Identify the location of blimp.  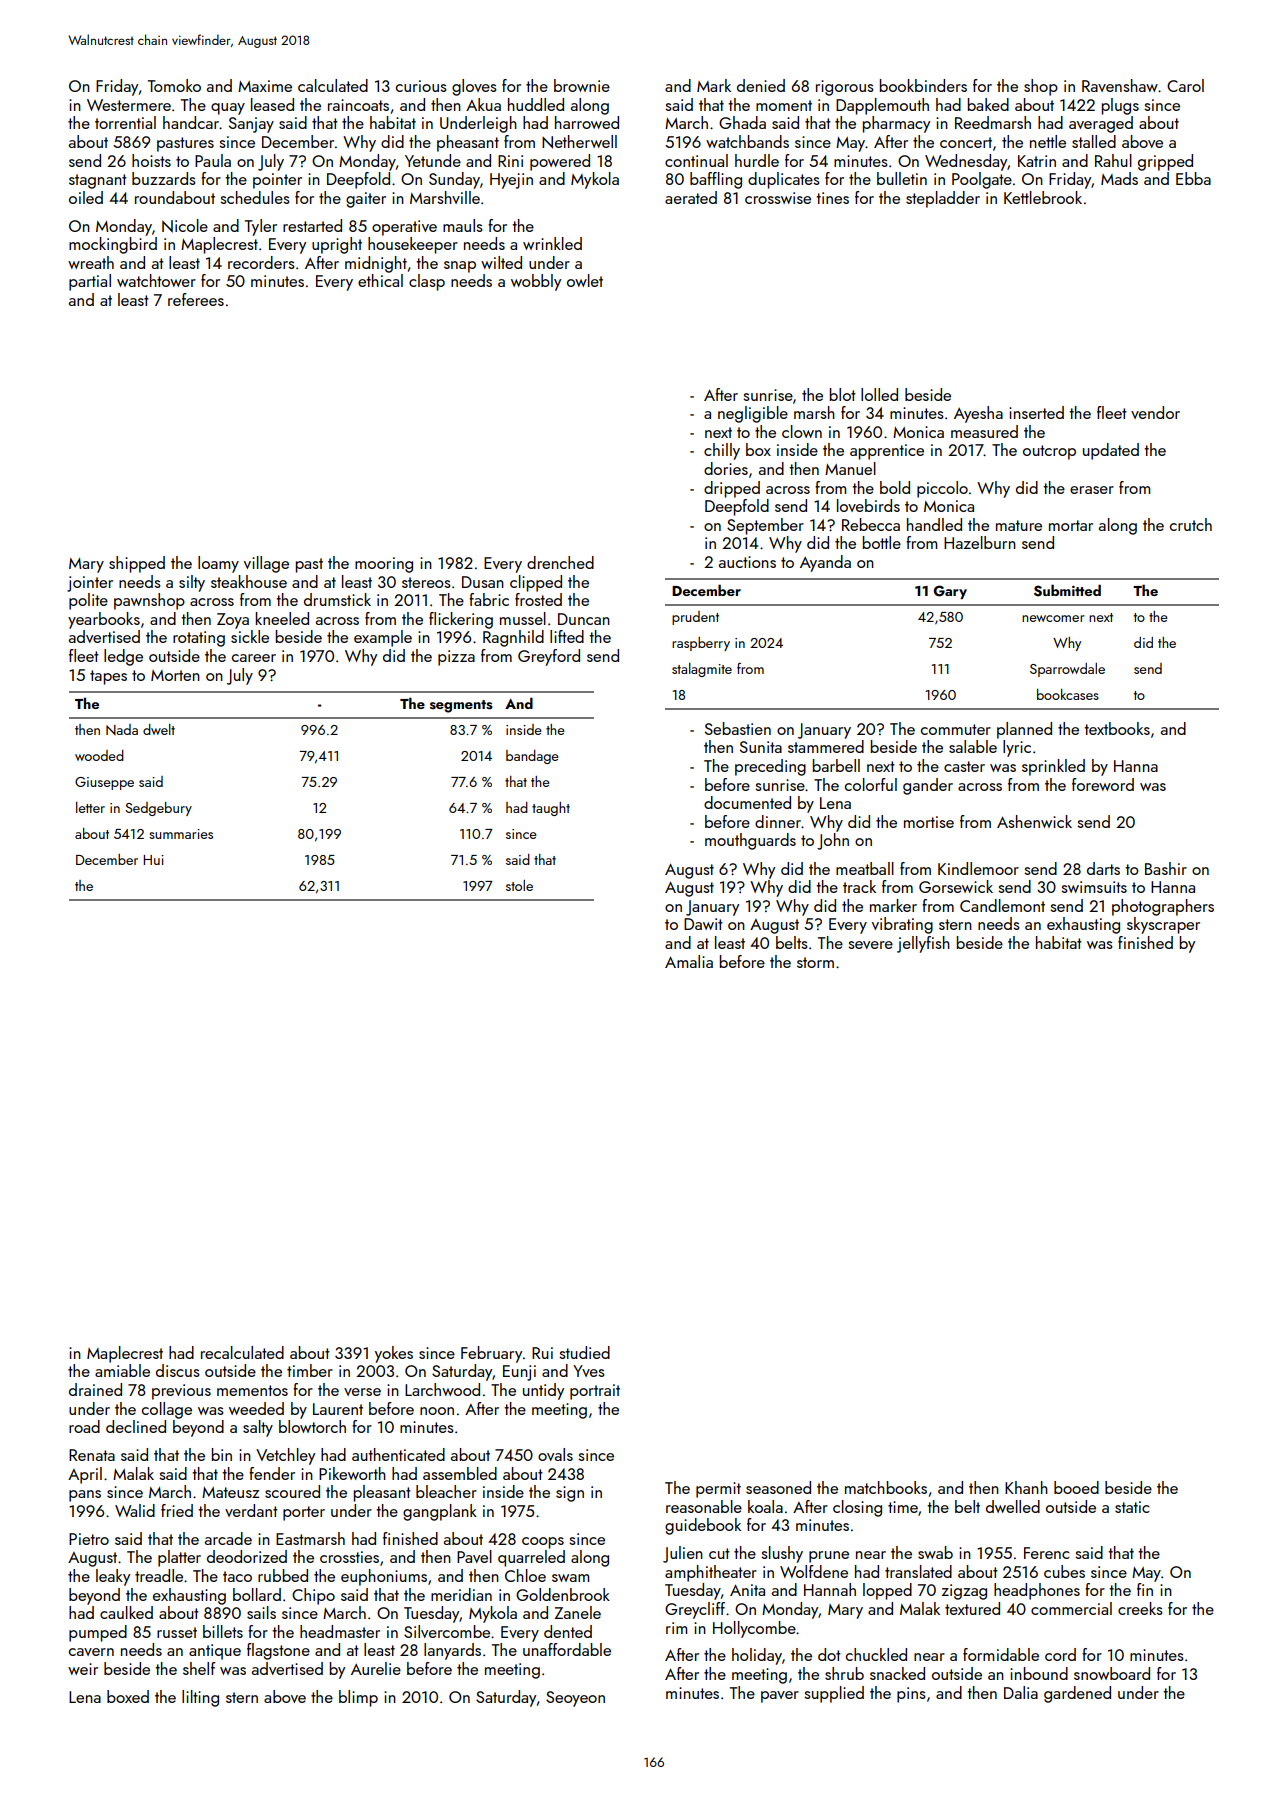
(358, 1698).
